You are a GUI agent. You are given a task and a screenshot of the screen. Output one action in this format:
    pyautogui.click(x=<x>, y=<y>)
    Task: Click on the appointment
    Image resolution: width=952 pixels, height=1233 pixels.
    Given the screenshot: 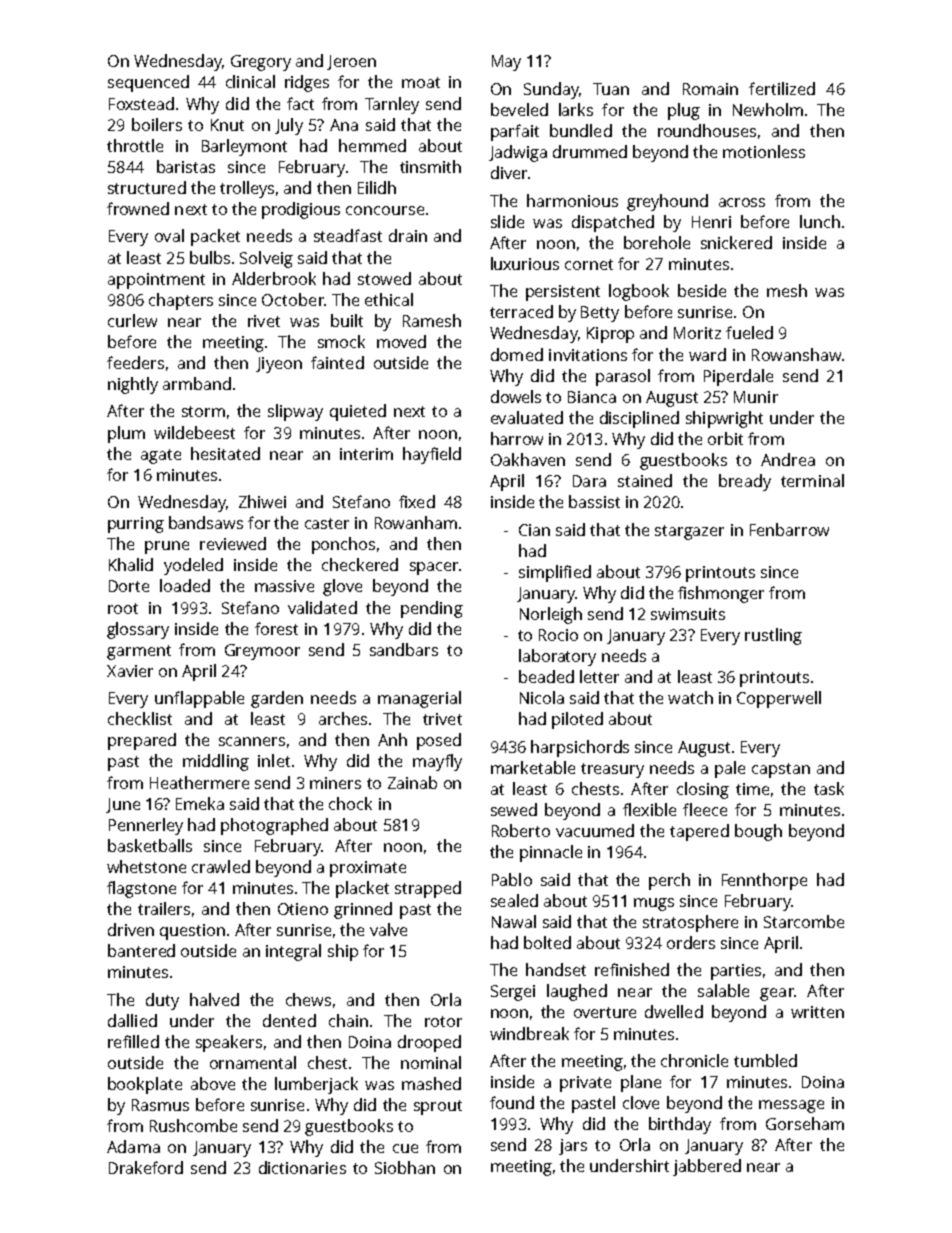 What is the action you would take?
    pyautogui.click(x=156, y=281)
